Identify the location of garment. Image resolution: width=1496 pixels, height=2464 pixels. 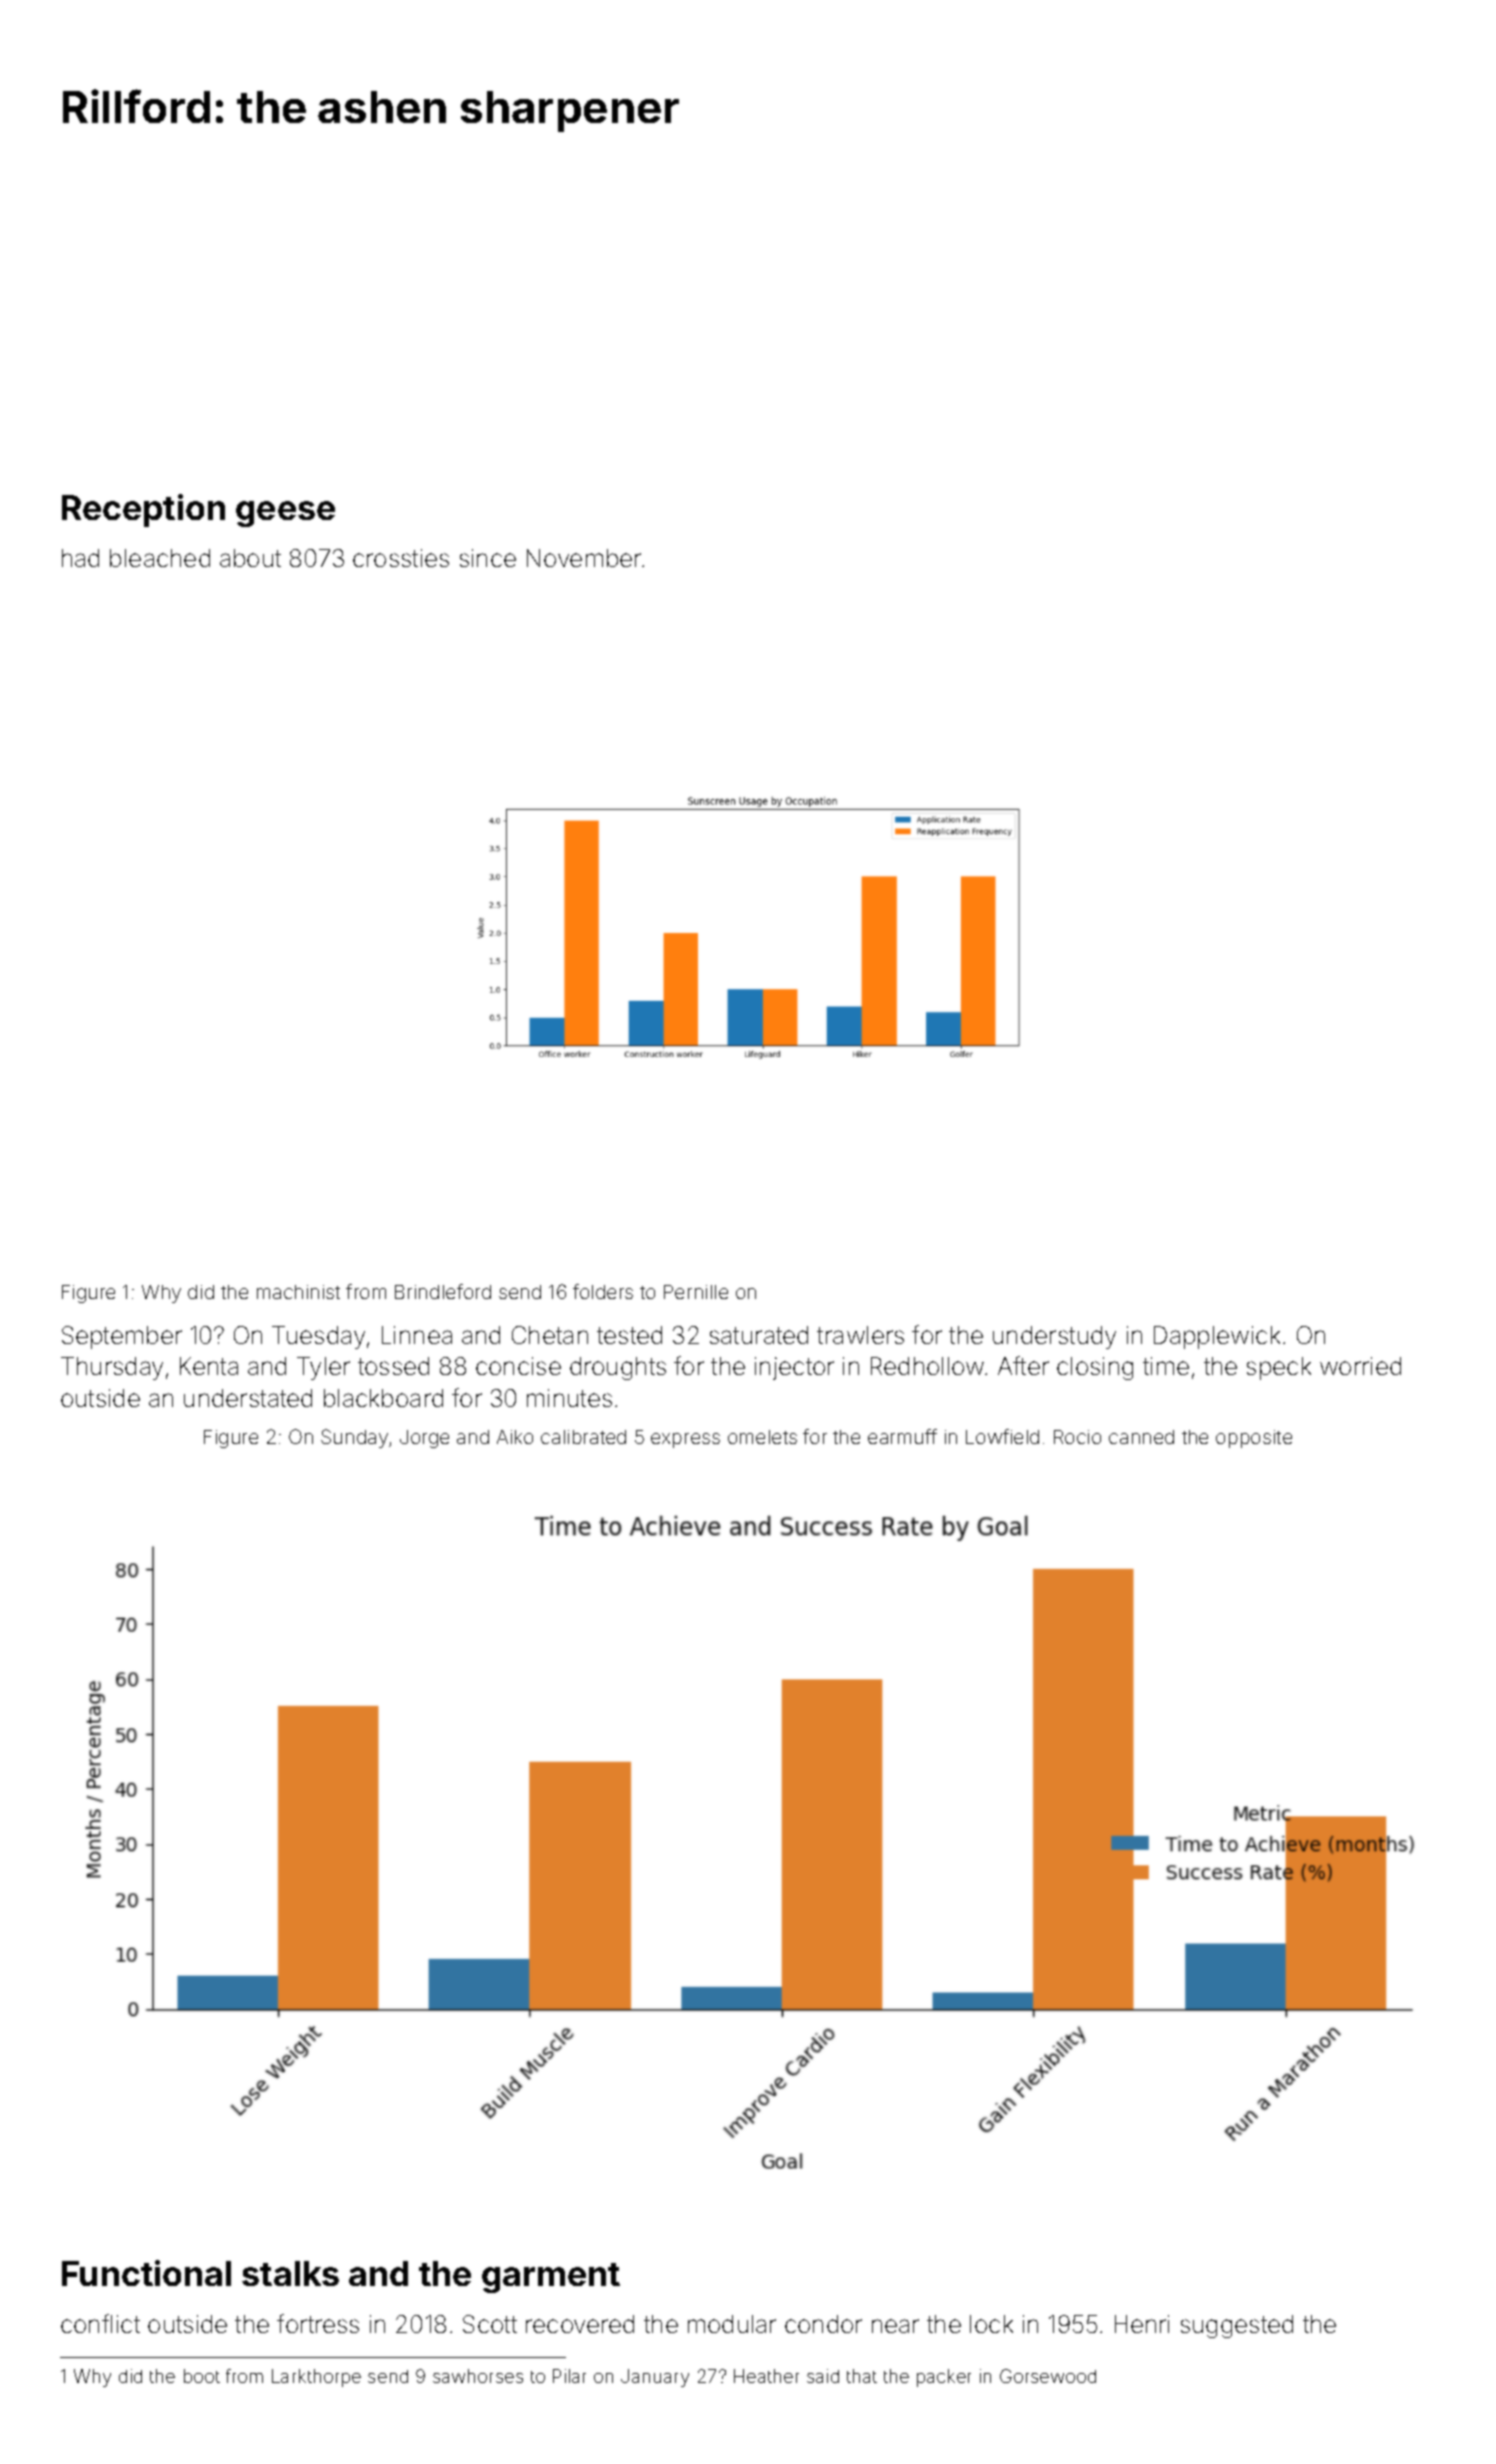
(551, 2278).
